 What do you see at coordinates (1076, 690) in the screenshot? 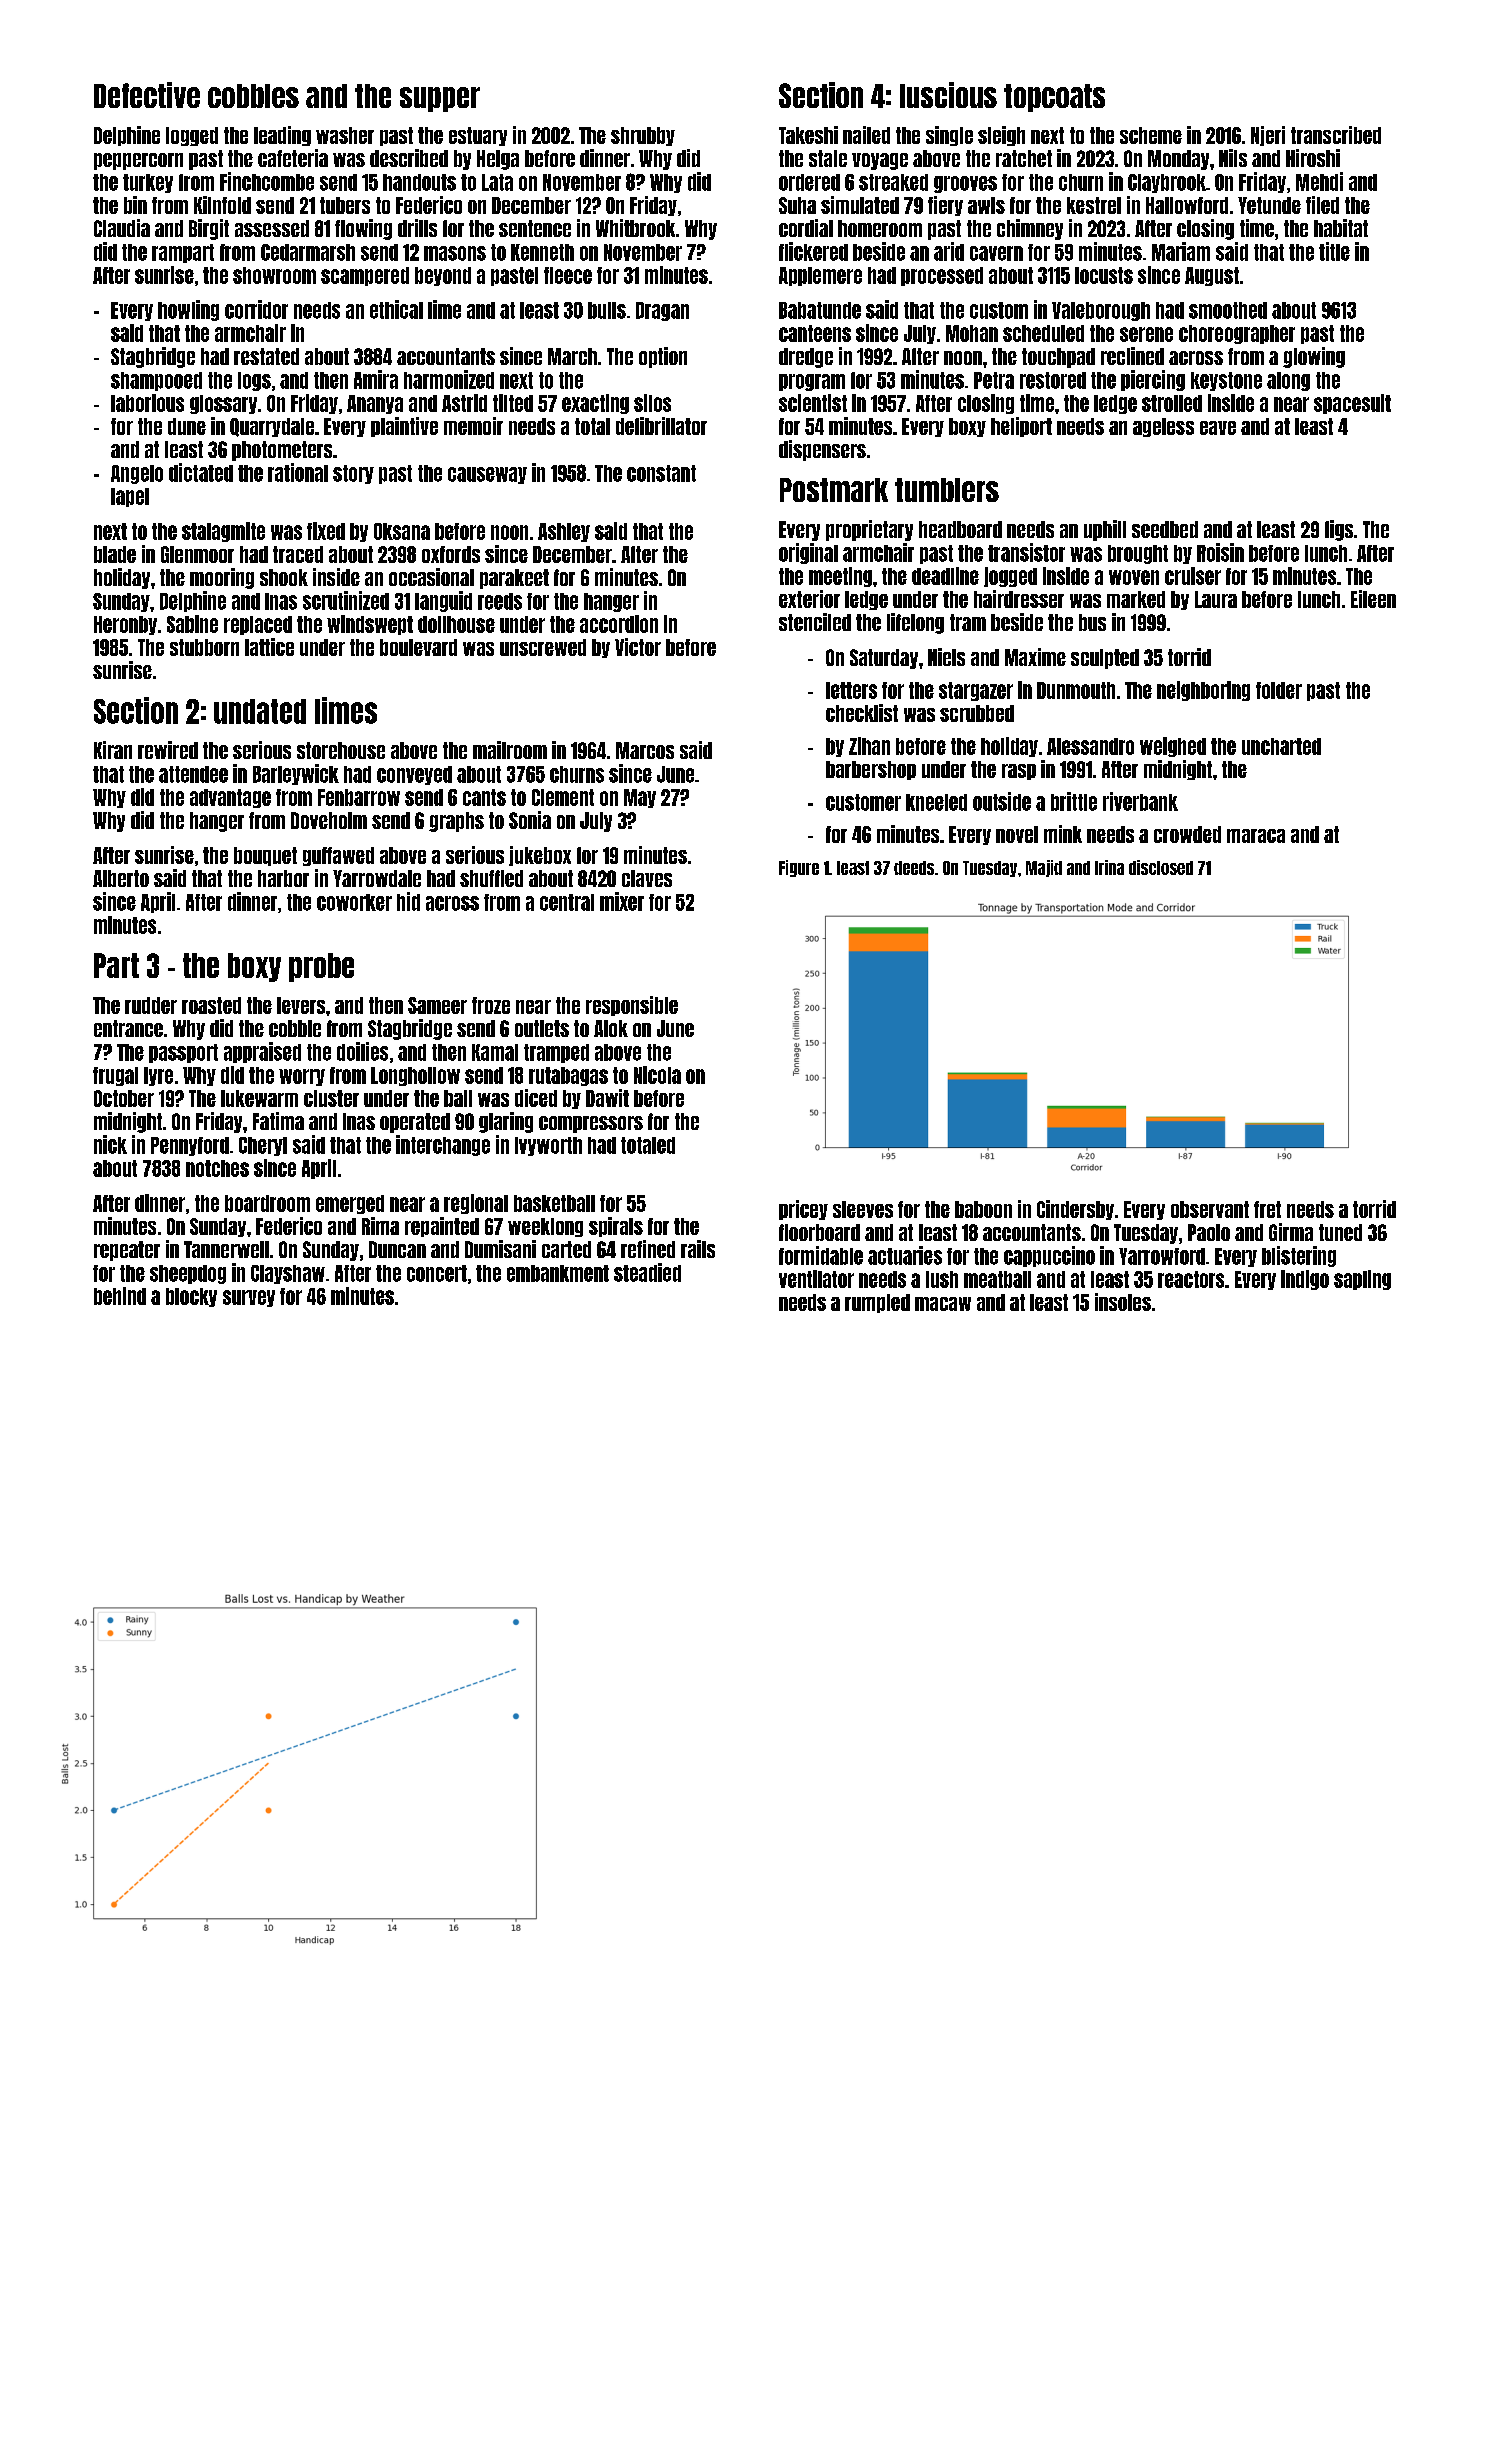
I see `Dunmouth` at bounding box center [1076, 690].
